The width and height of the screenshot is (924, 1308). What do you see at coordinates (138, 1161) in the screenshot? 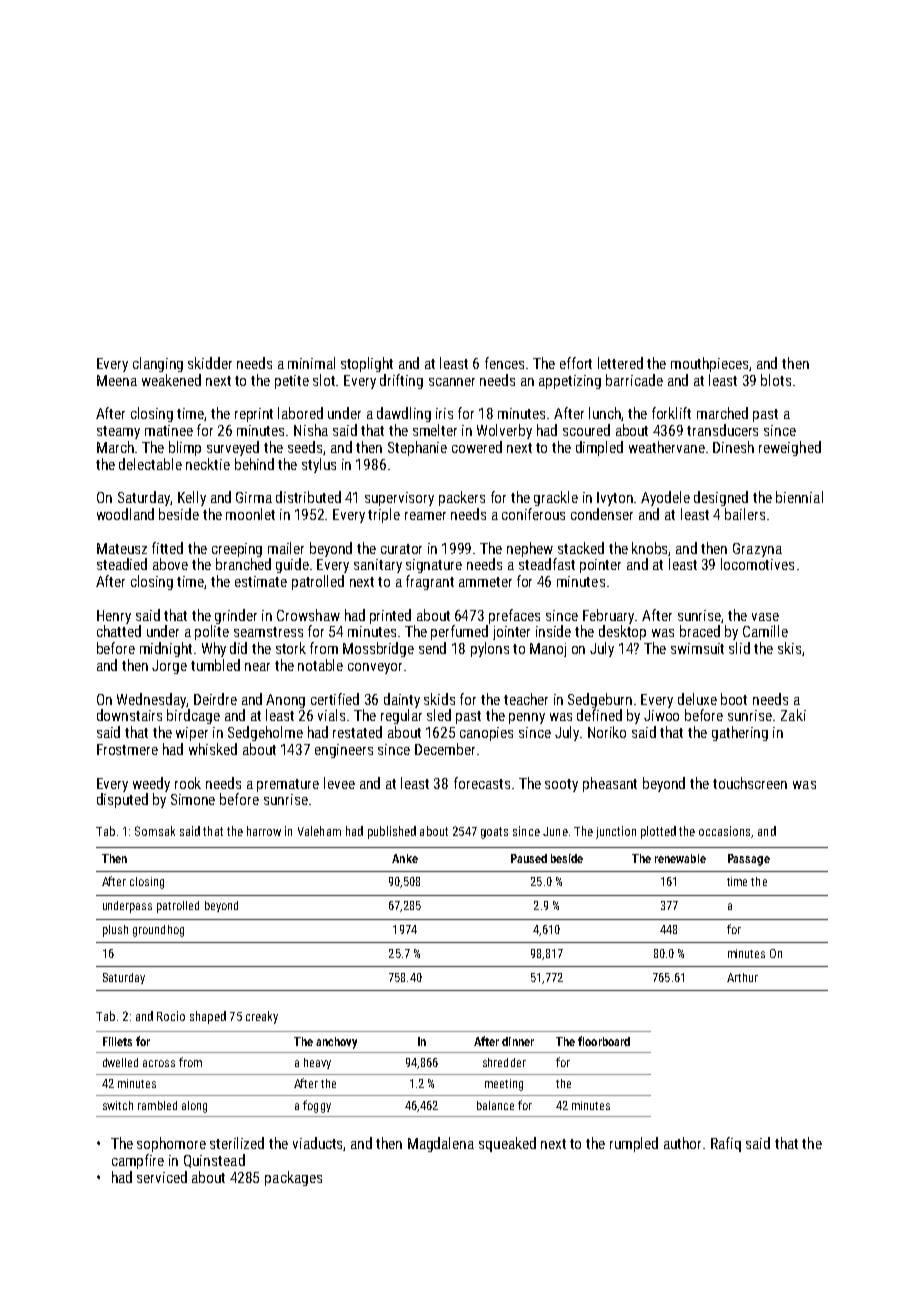
I see `campfire` at bounding box center [138, 1161].
